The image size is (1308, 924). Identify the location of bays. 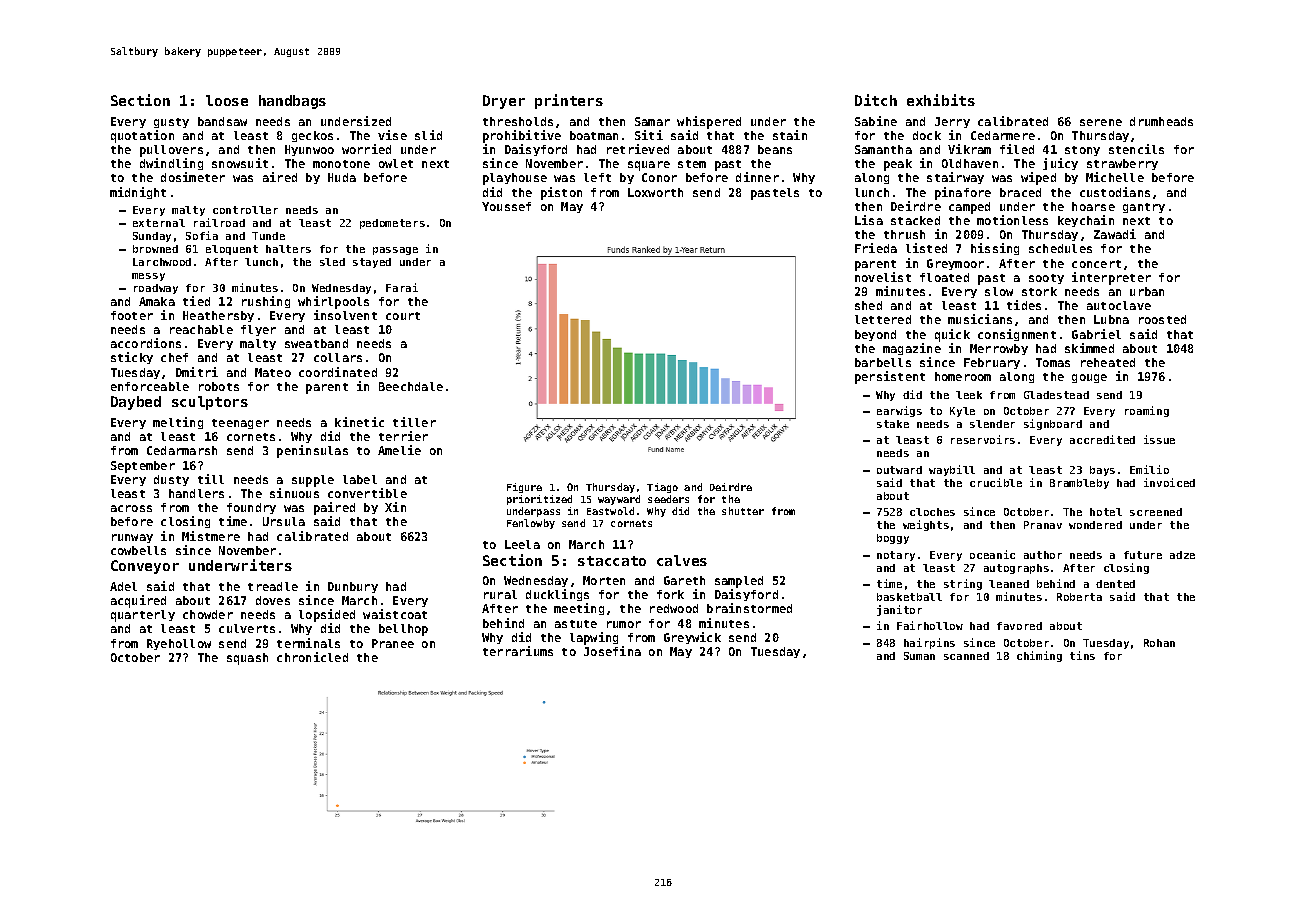
(1102, 471).
